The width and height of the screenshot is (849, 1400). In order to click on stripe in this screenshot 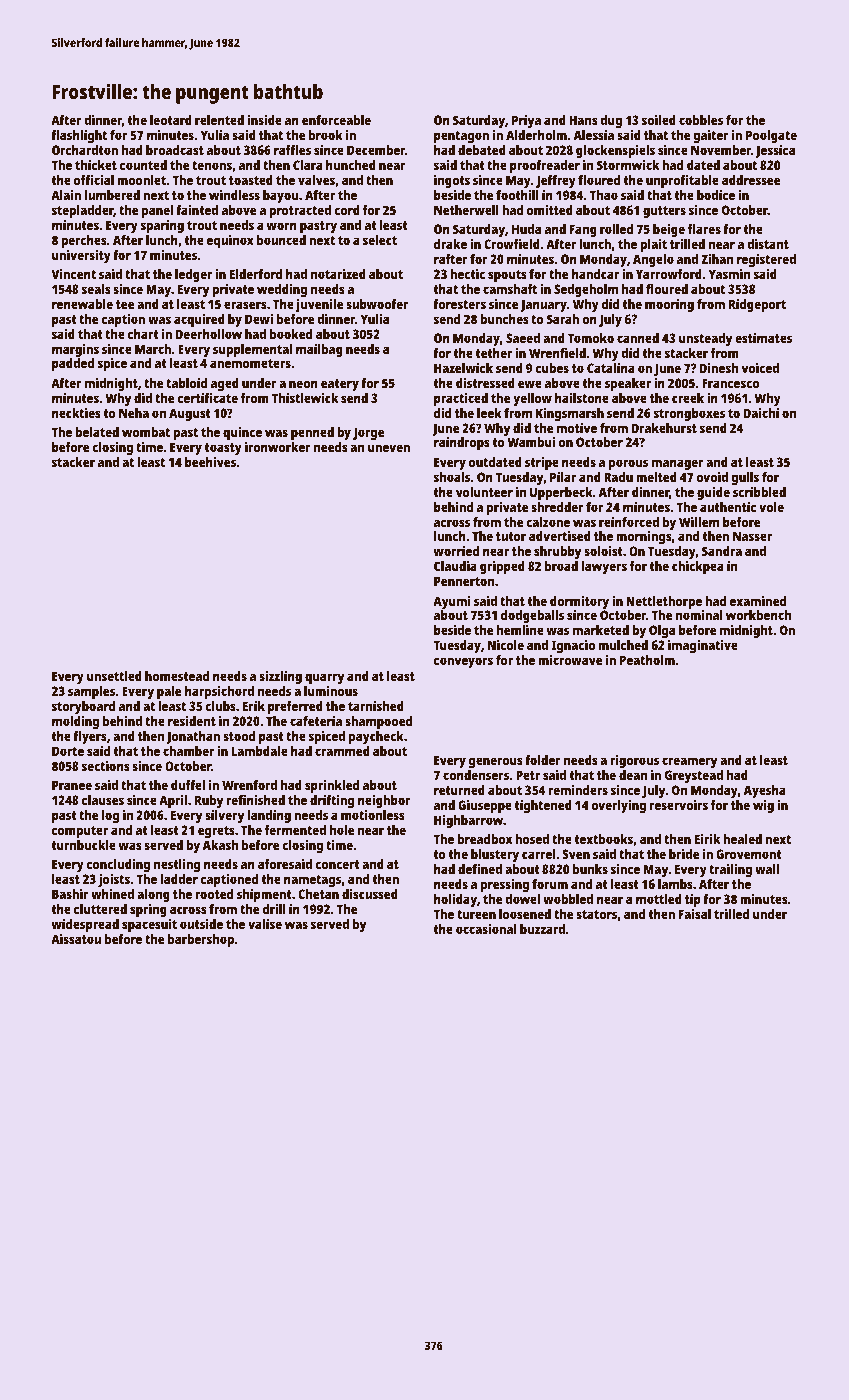, I will do `click(542, 463)`.
